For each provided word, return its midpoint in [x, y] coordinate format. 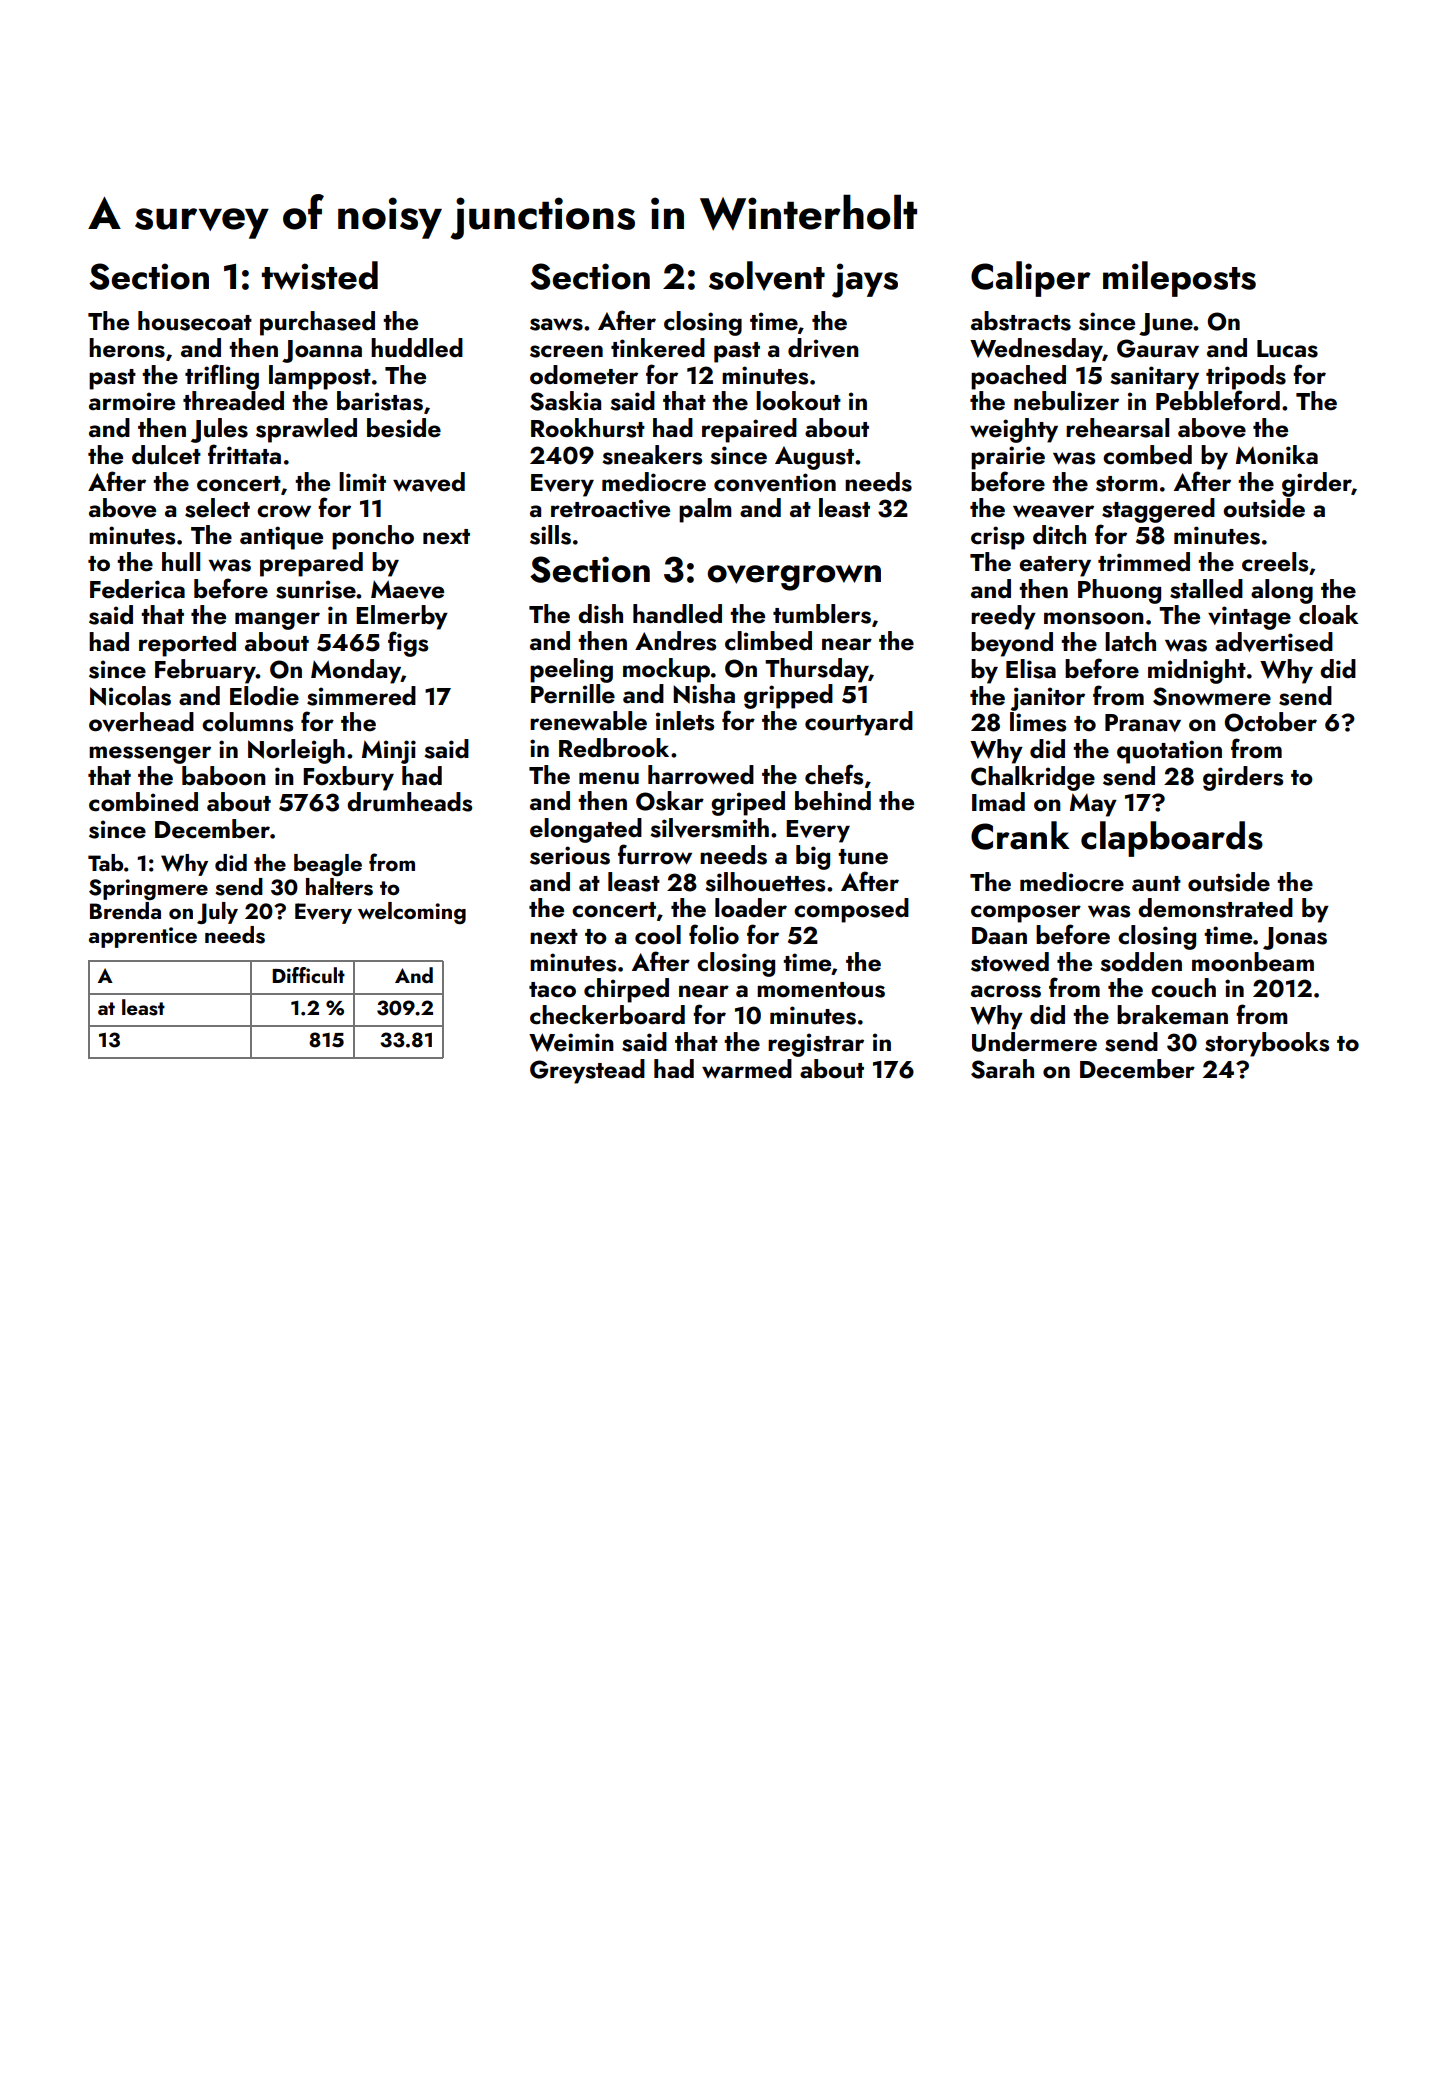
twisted [320, 275]
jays [865, 280]
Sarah [1002, 1069]
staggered [1158, 510]
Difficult [308, 975]
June [1166, 324]
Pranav [1143, 723]
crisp [998, 538]
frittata [244, 454]
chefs [834, 774]
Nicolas [130, 696]
